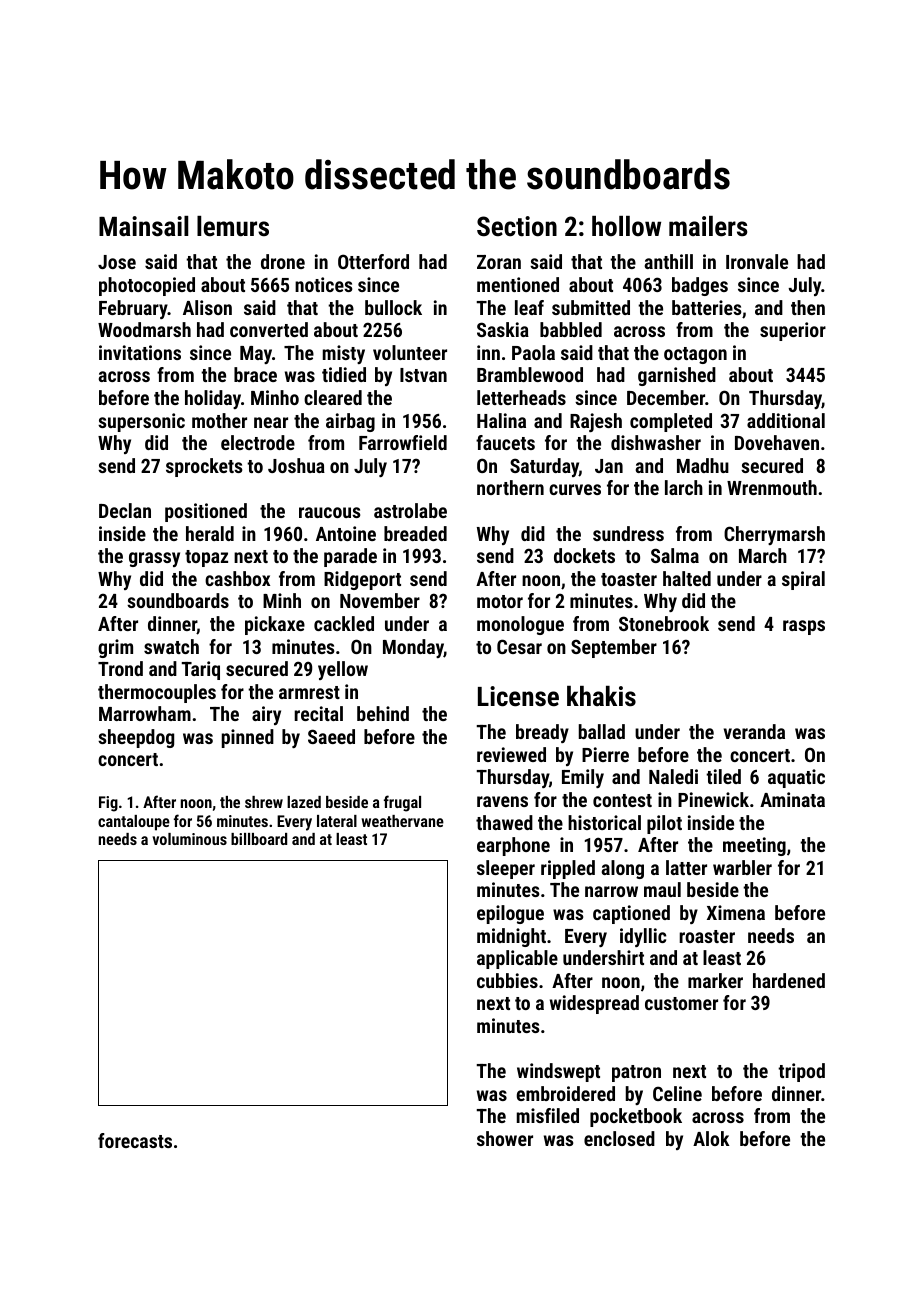 The width and height of the document is (924, 1311). I want to click on License, so click(518, 696).
